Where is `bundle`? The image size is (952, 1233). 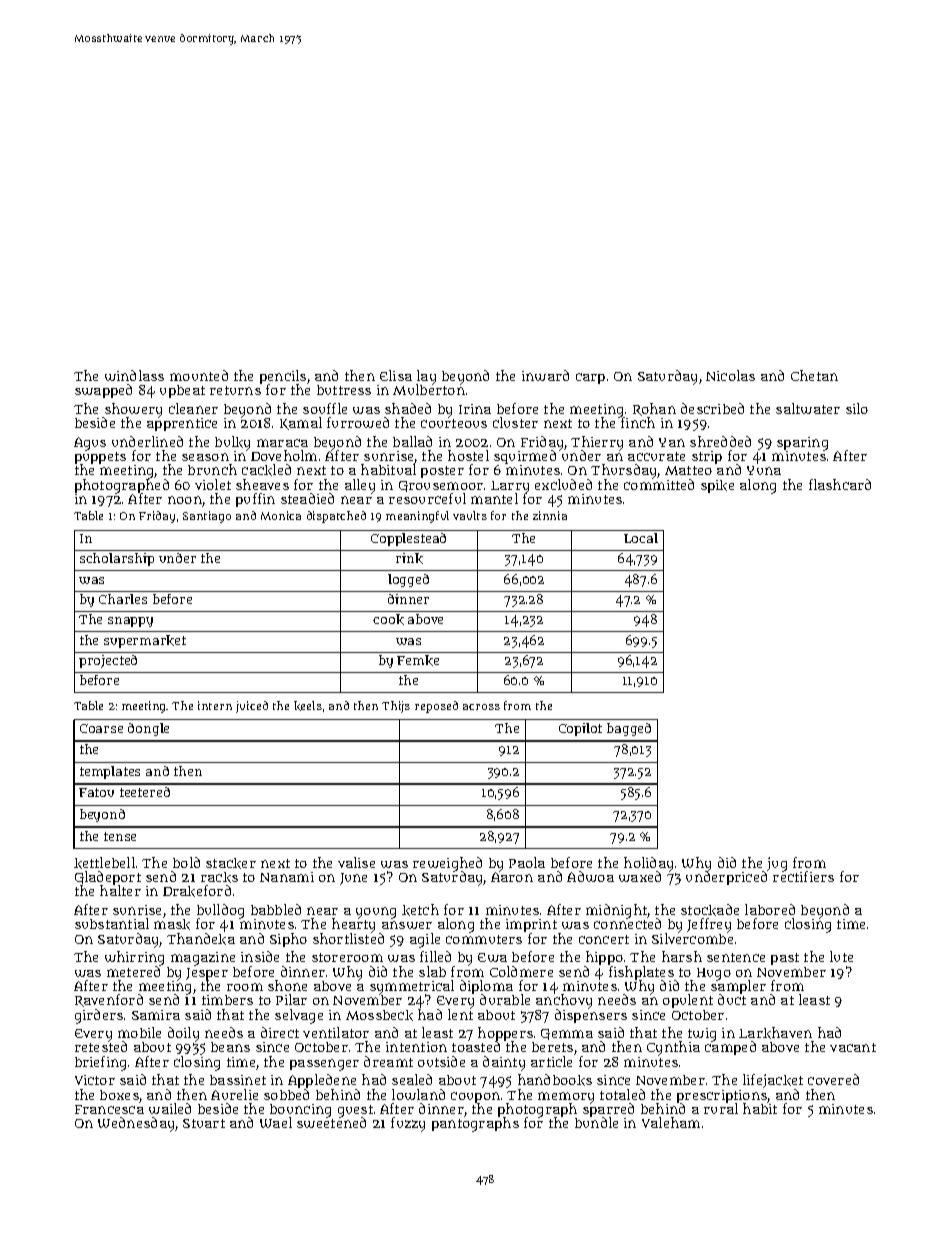 bundle is located at coordinates (596, 1123).
